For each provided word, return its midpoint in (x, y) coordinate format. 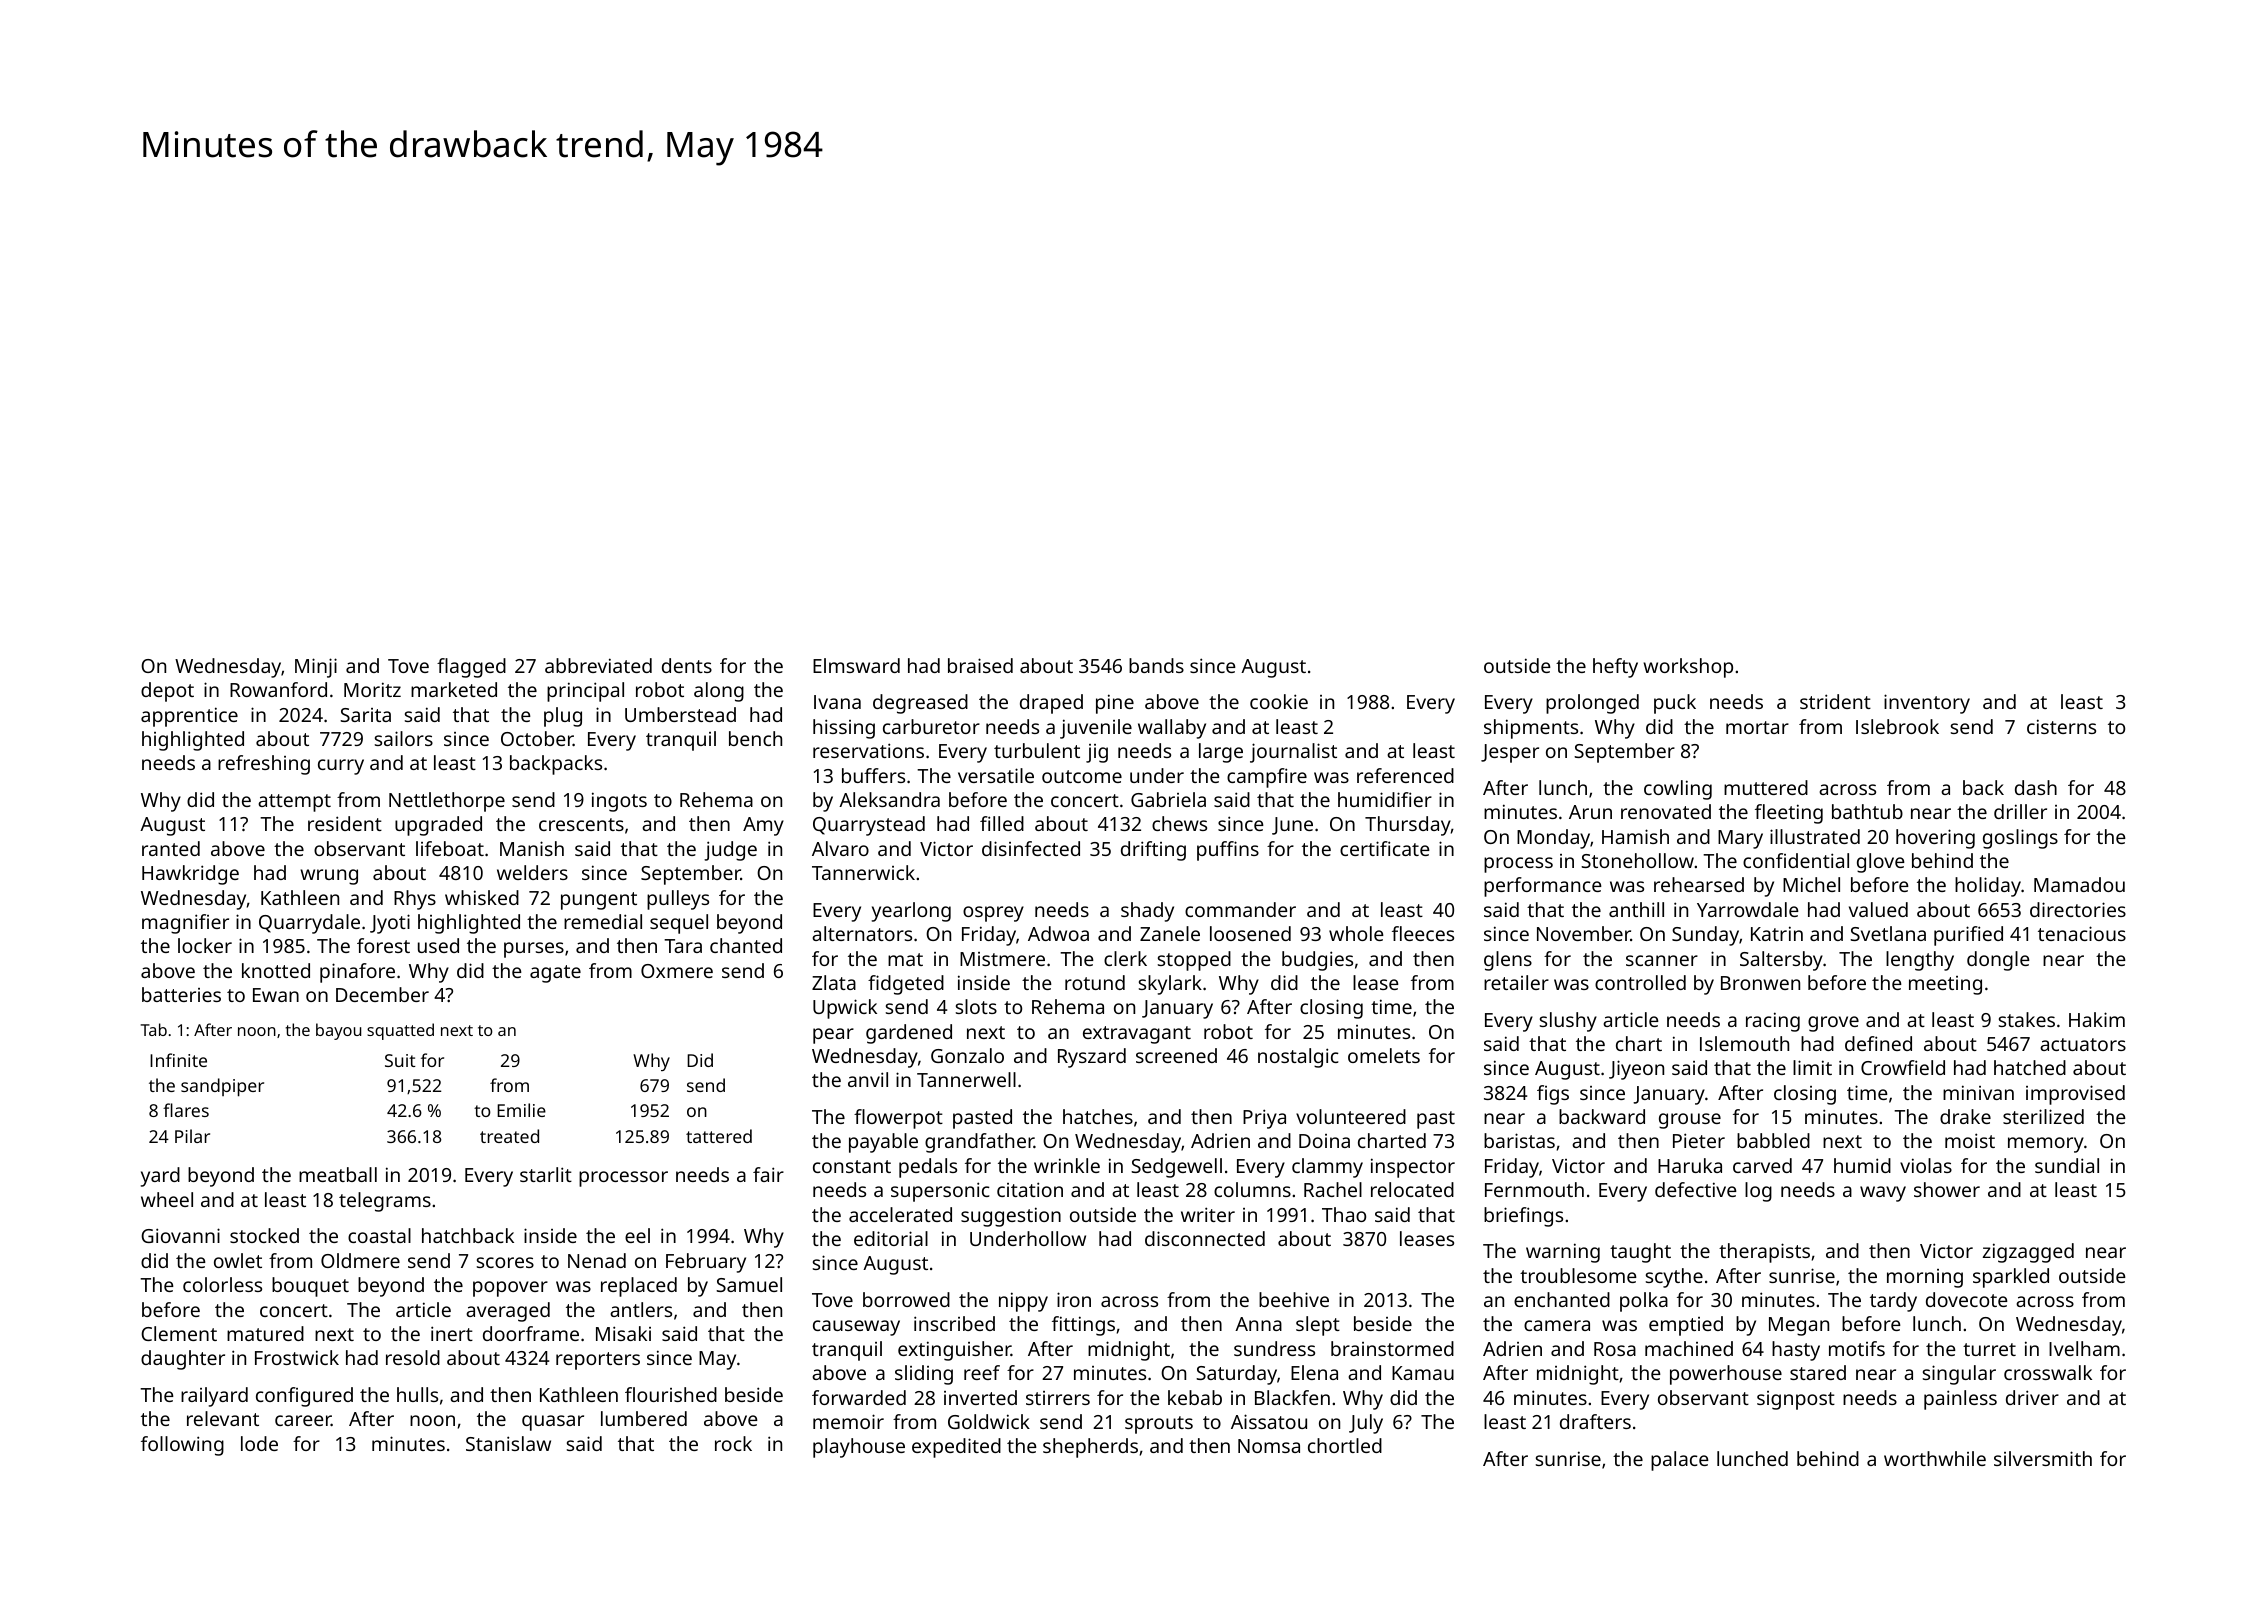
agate (555, 974)
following (182, 1446)
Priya (1264, 1119)
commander (1240, 909)
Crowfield (1903, 1067)
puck (1675, 704)
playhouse (859, 1448)
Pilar (192, 1136)
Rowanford (278, 689)
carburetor (931, 726)
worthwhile (1935, 1458)
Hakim (2097, 1019)
